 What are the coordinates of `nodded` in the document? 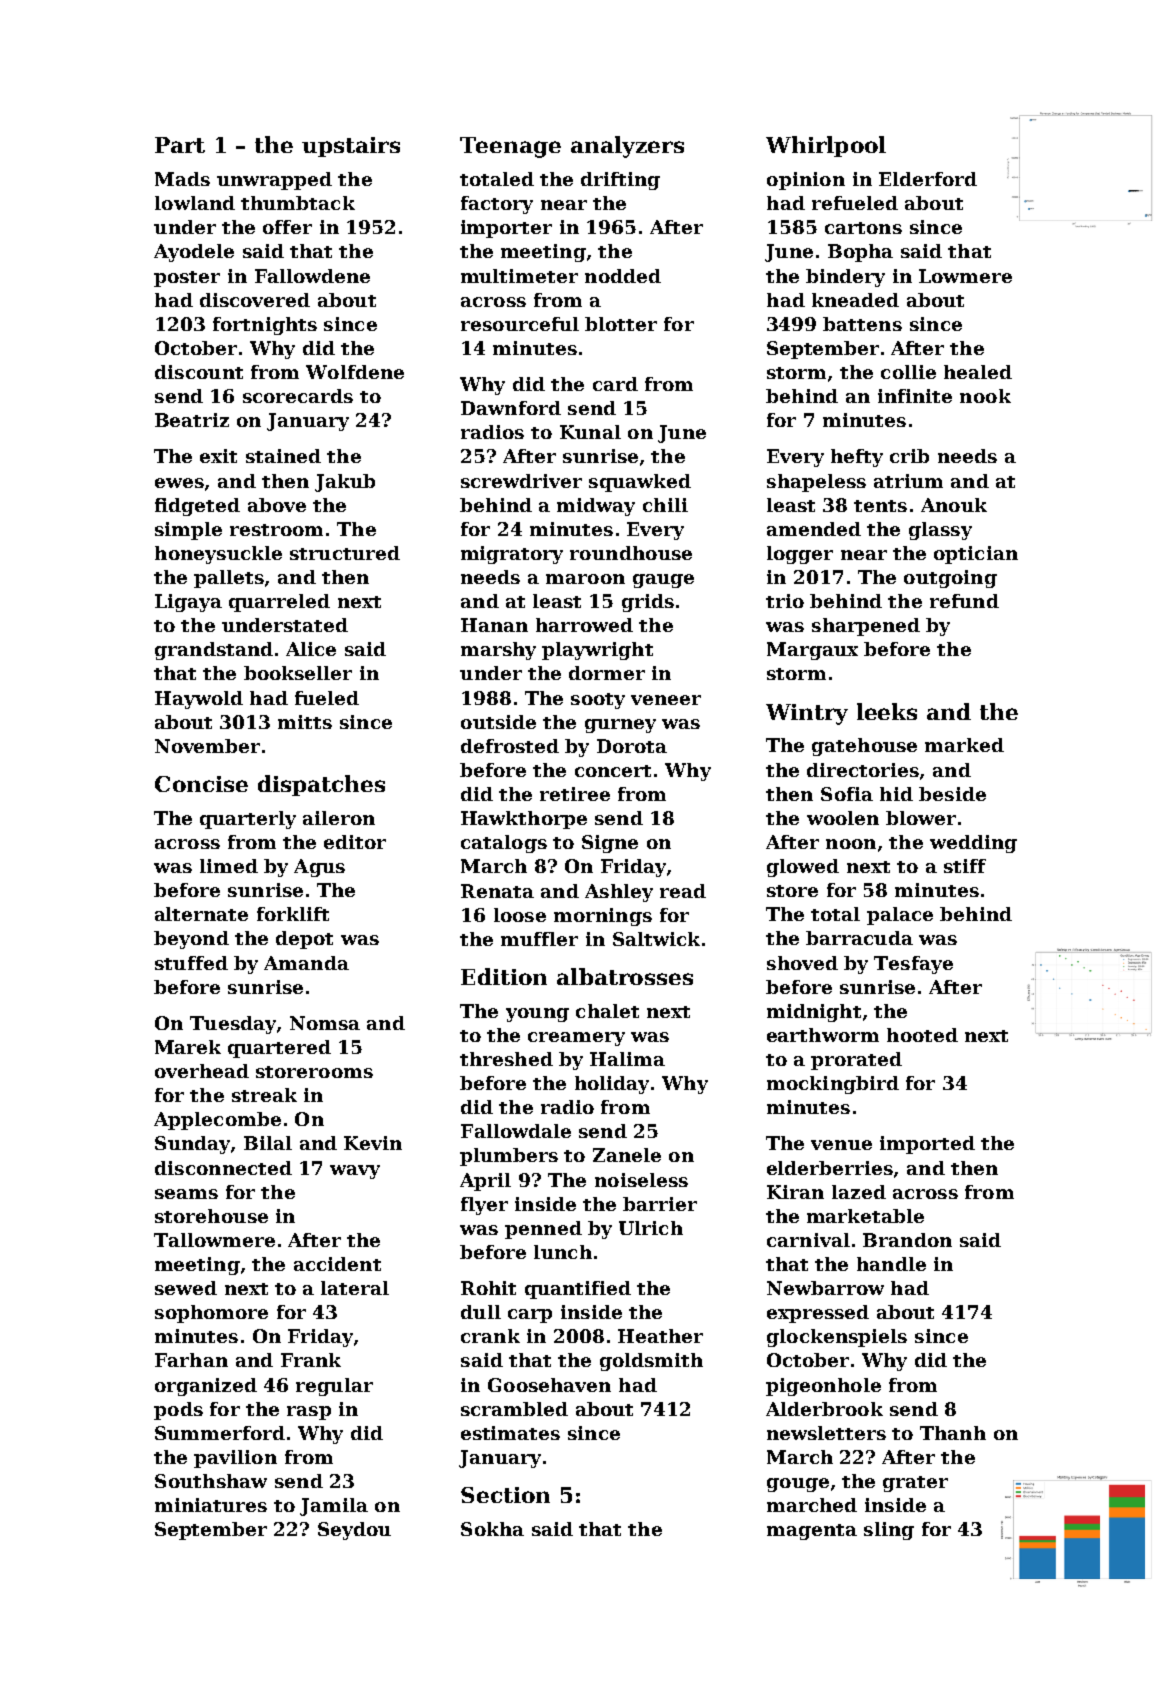 It's located at (623, 276).
